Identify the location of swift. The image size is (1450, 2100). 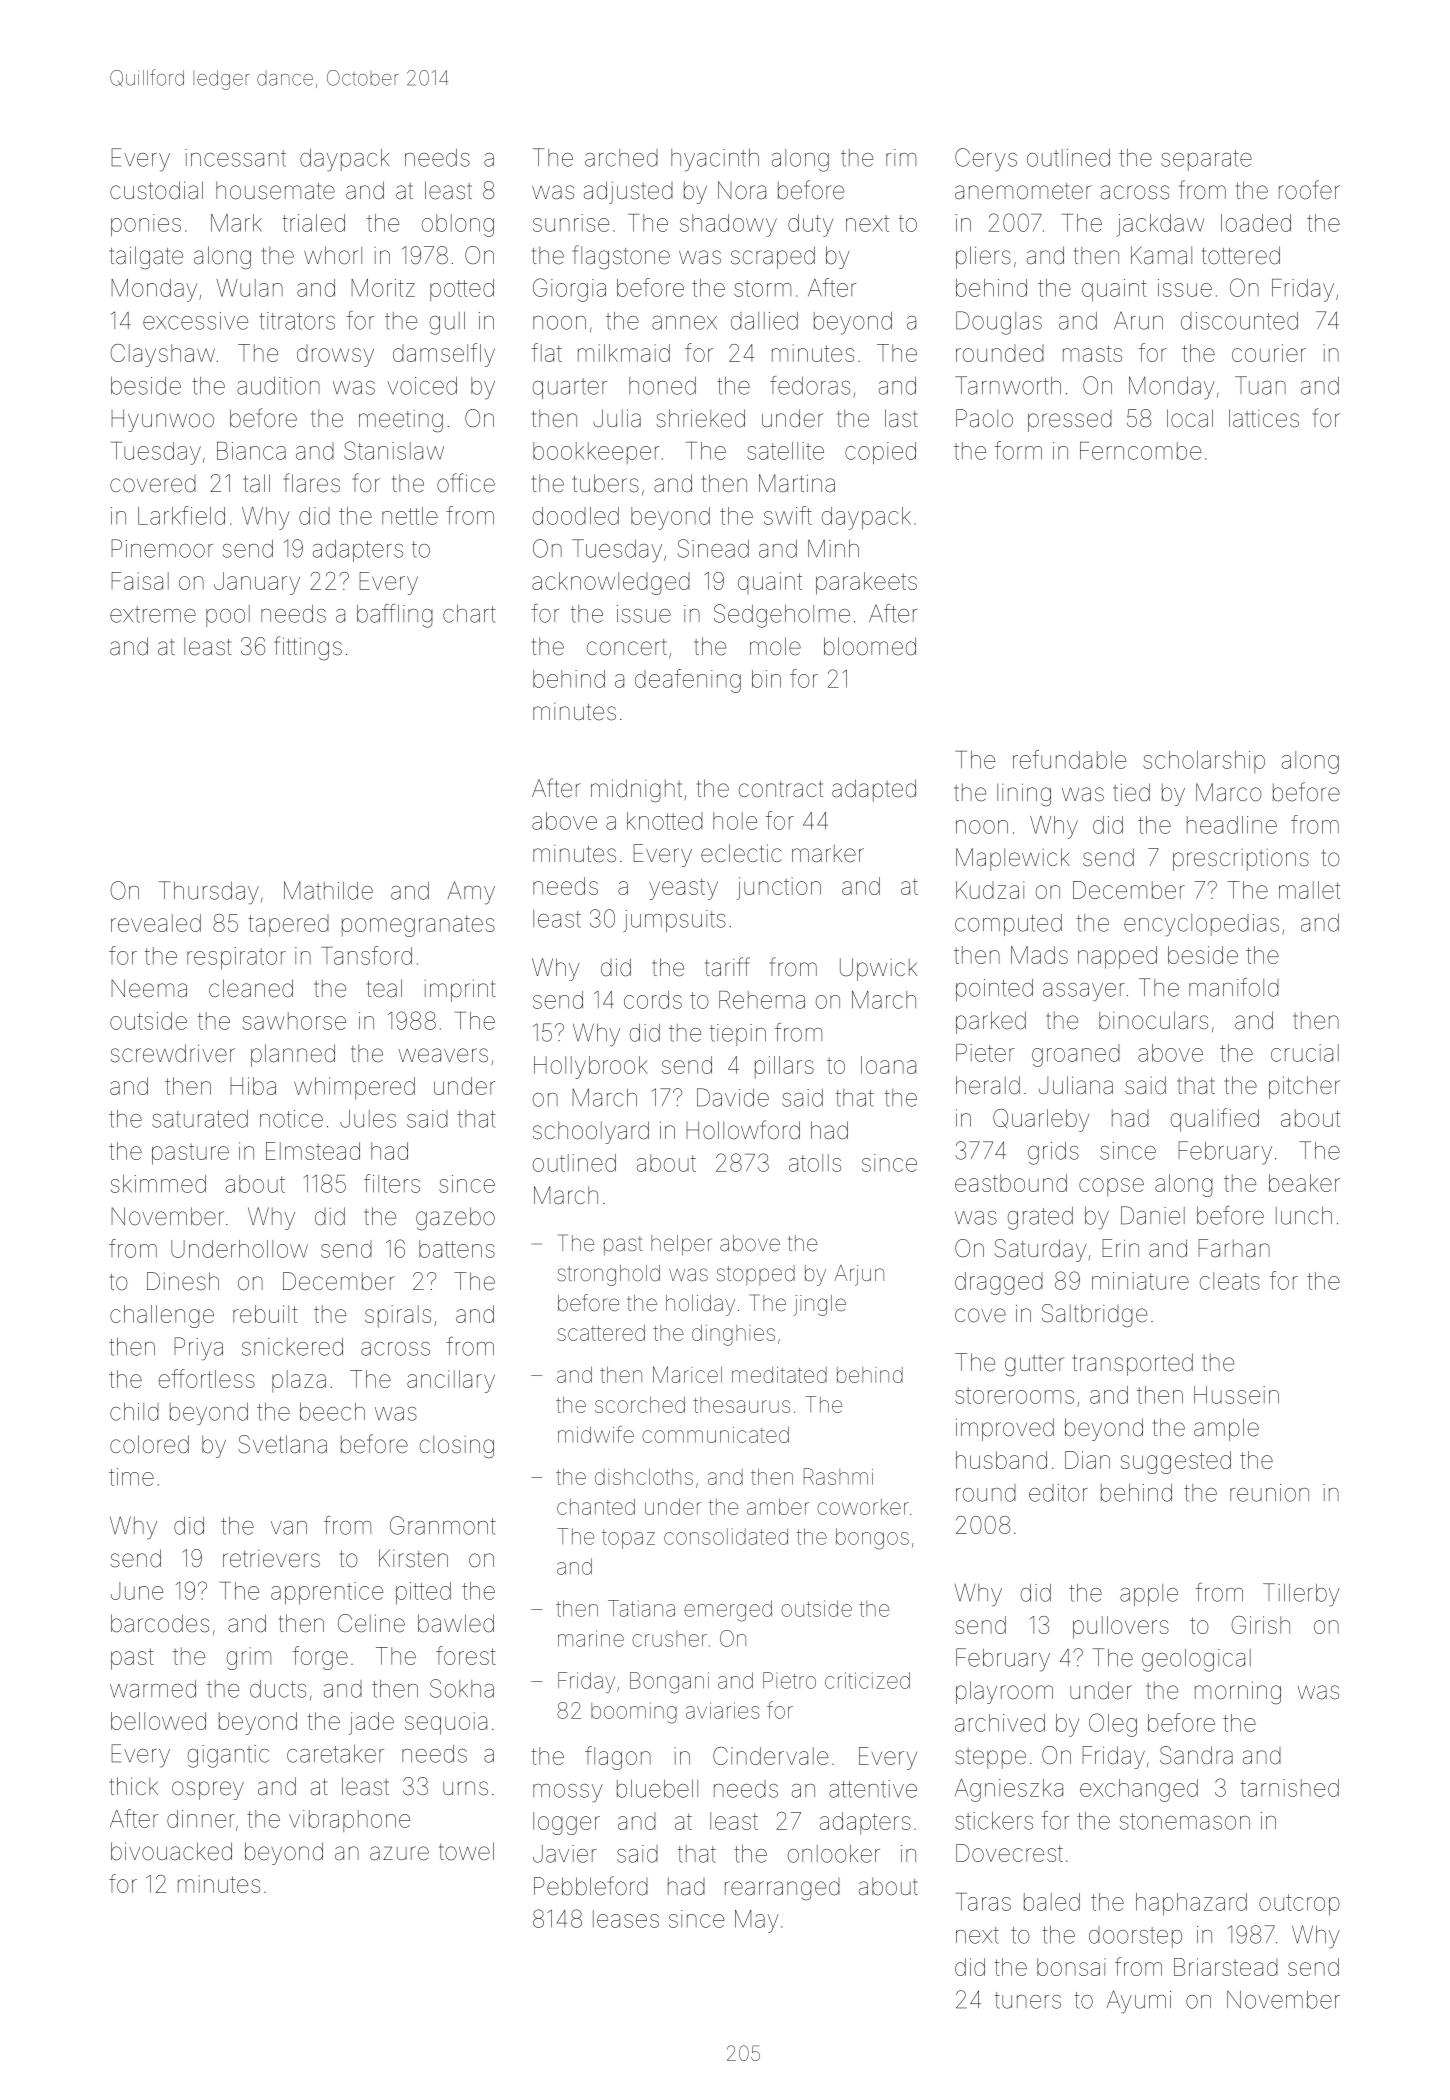
(788, 515).
